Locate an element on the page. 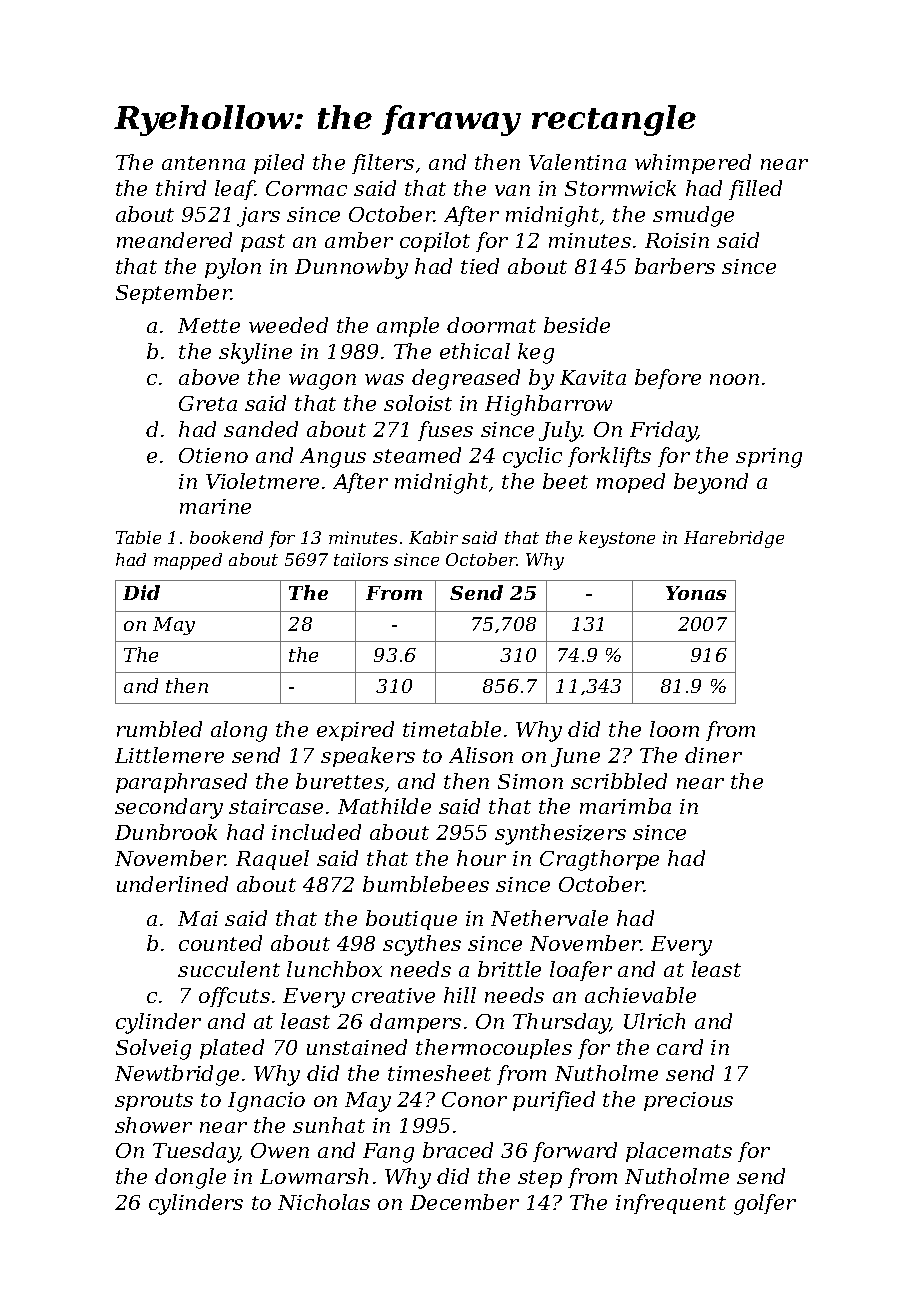 This page has height=1314, width=924. dongle is located at coordinates (190, 1178).
